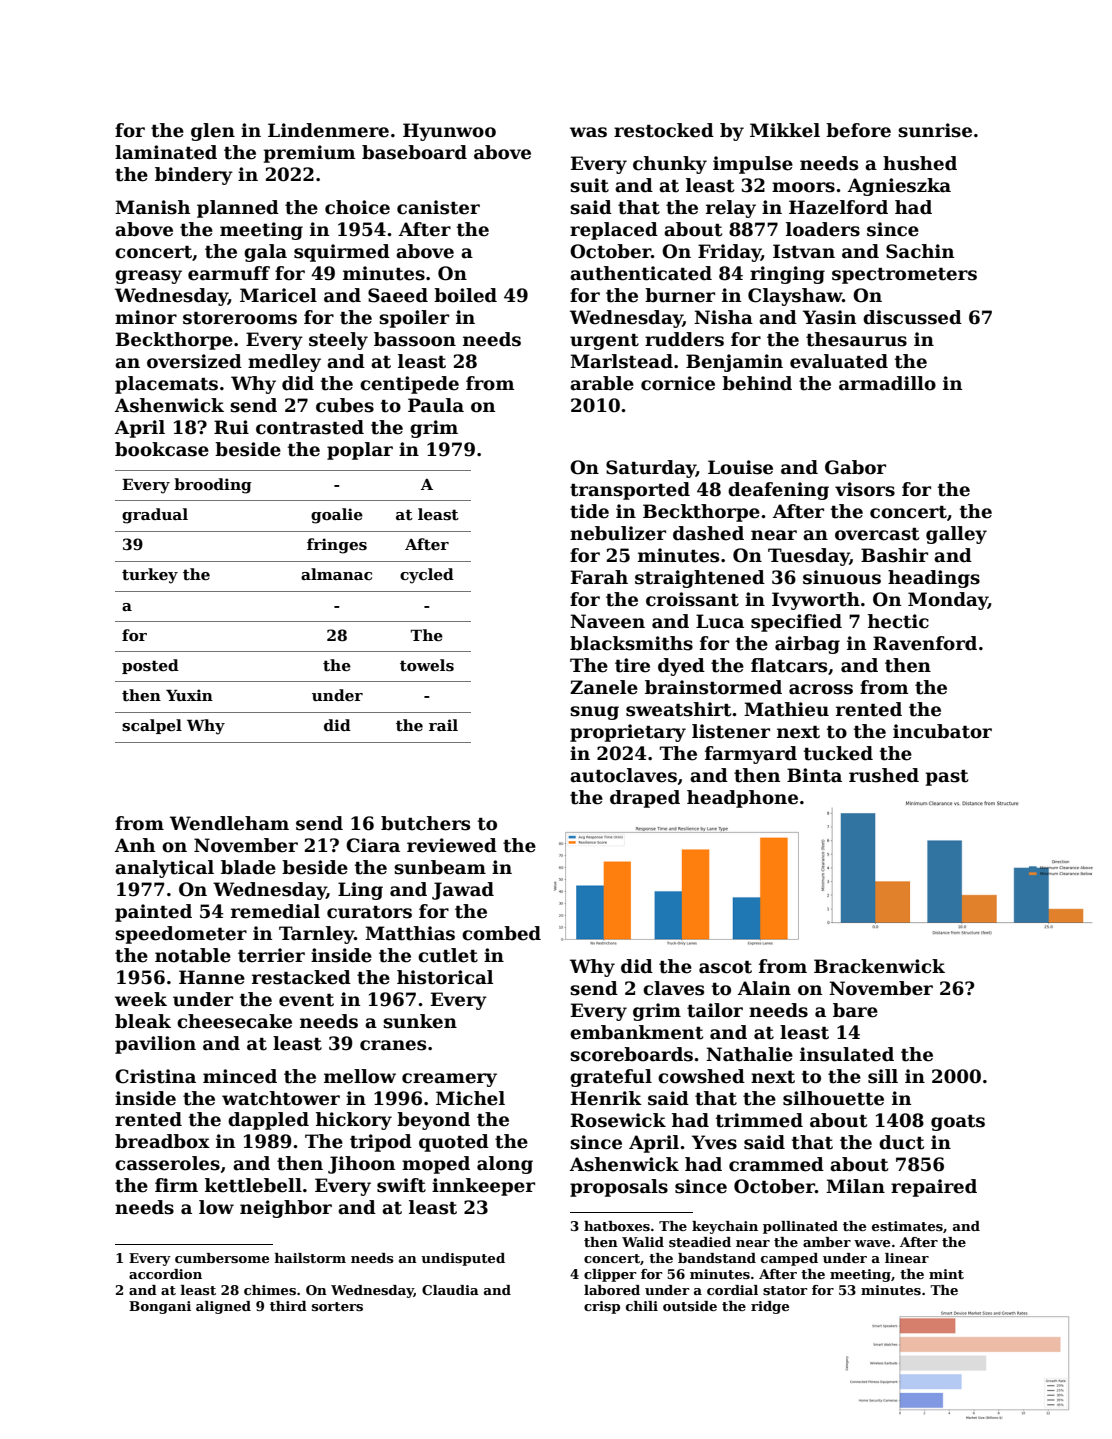  What do you see at coordinates (607, 621) in the screenshot?
I see `Naveen` at bounding box center [607, 621].
